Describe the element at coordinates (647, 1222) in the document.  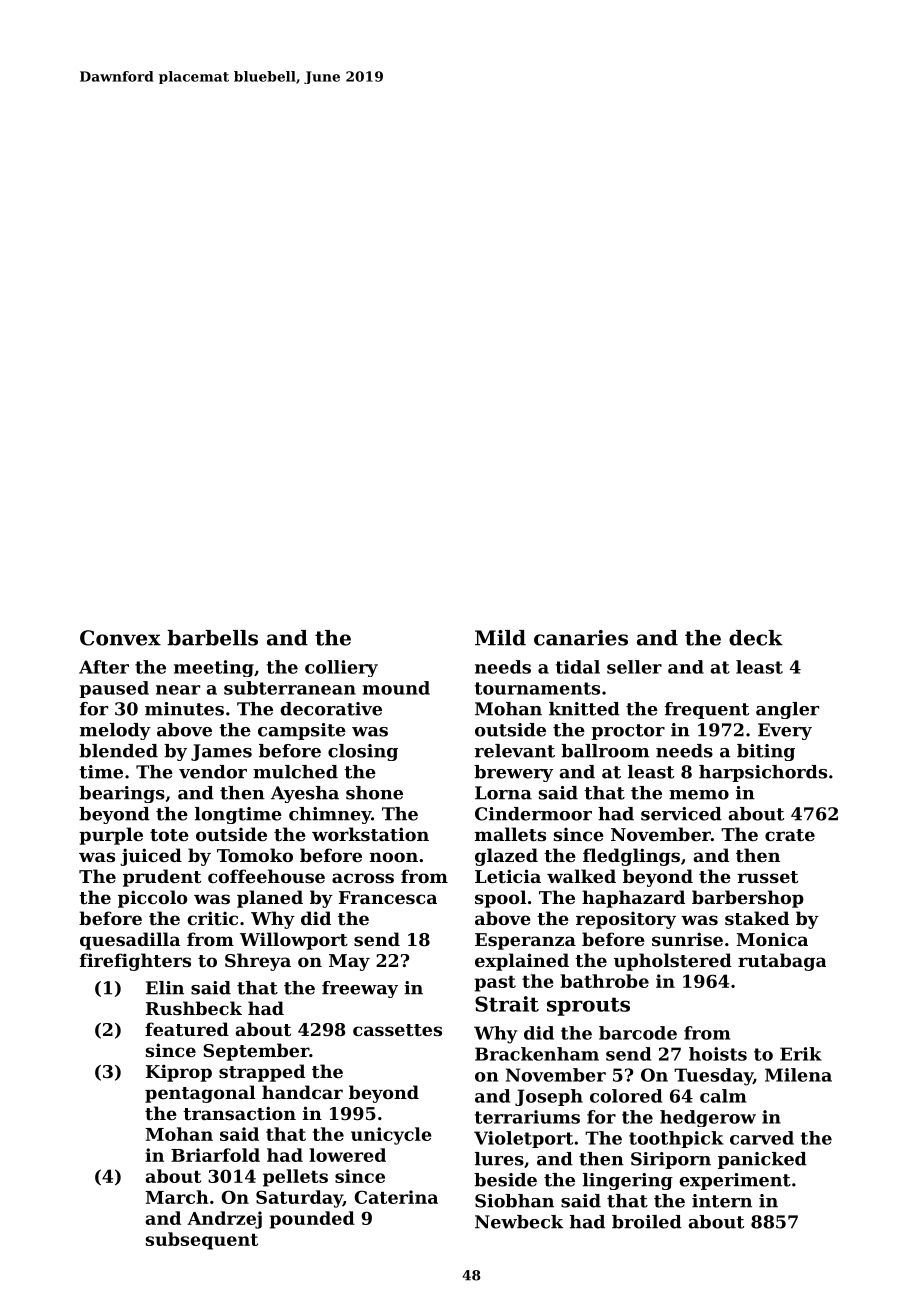
I see `broiled` at that location.
